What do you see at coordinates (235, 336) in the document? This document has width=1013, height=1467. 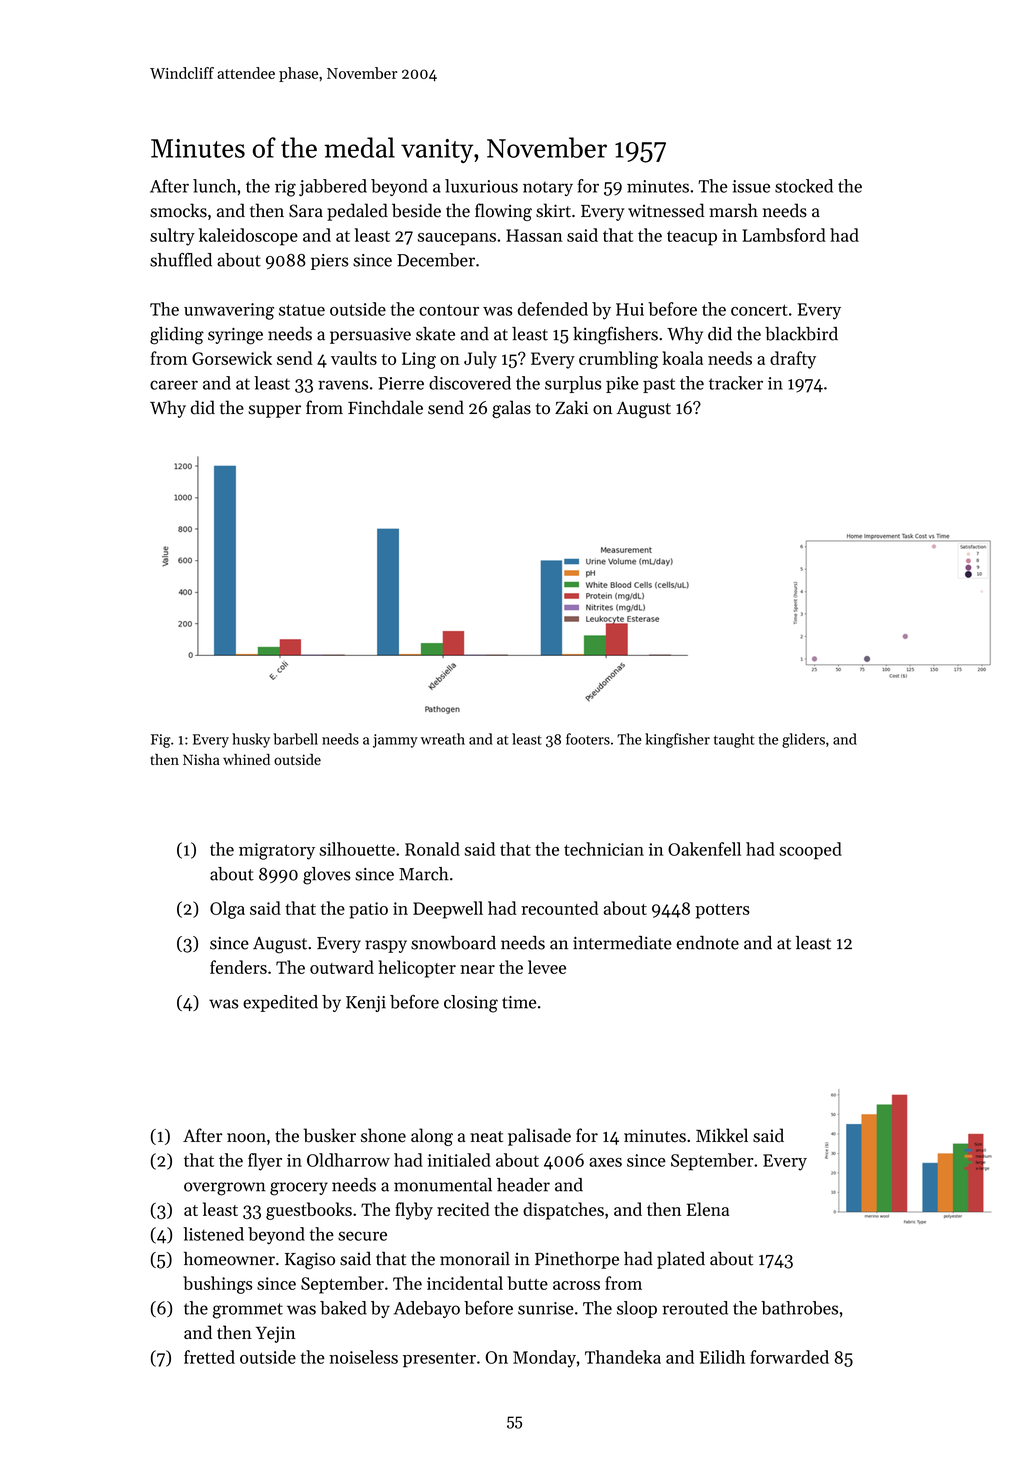 I see `syringe` at bounding box center [235, 336].
